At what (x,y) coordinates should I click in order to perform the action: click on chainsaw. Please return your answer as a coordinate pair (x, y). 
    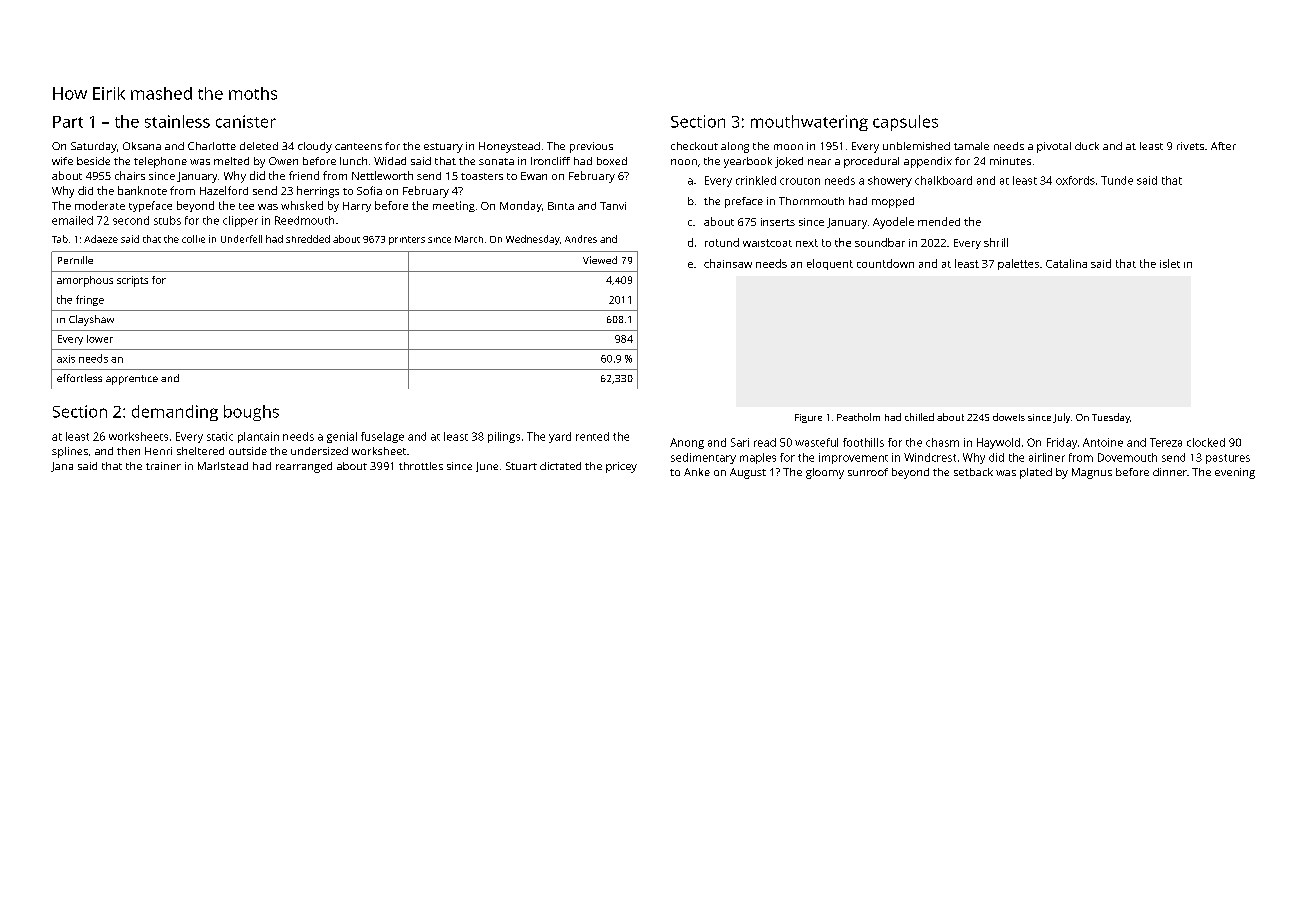
    Looking at the image, I should click on (728, 263).
